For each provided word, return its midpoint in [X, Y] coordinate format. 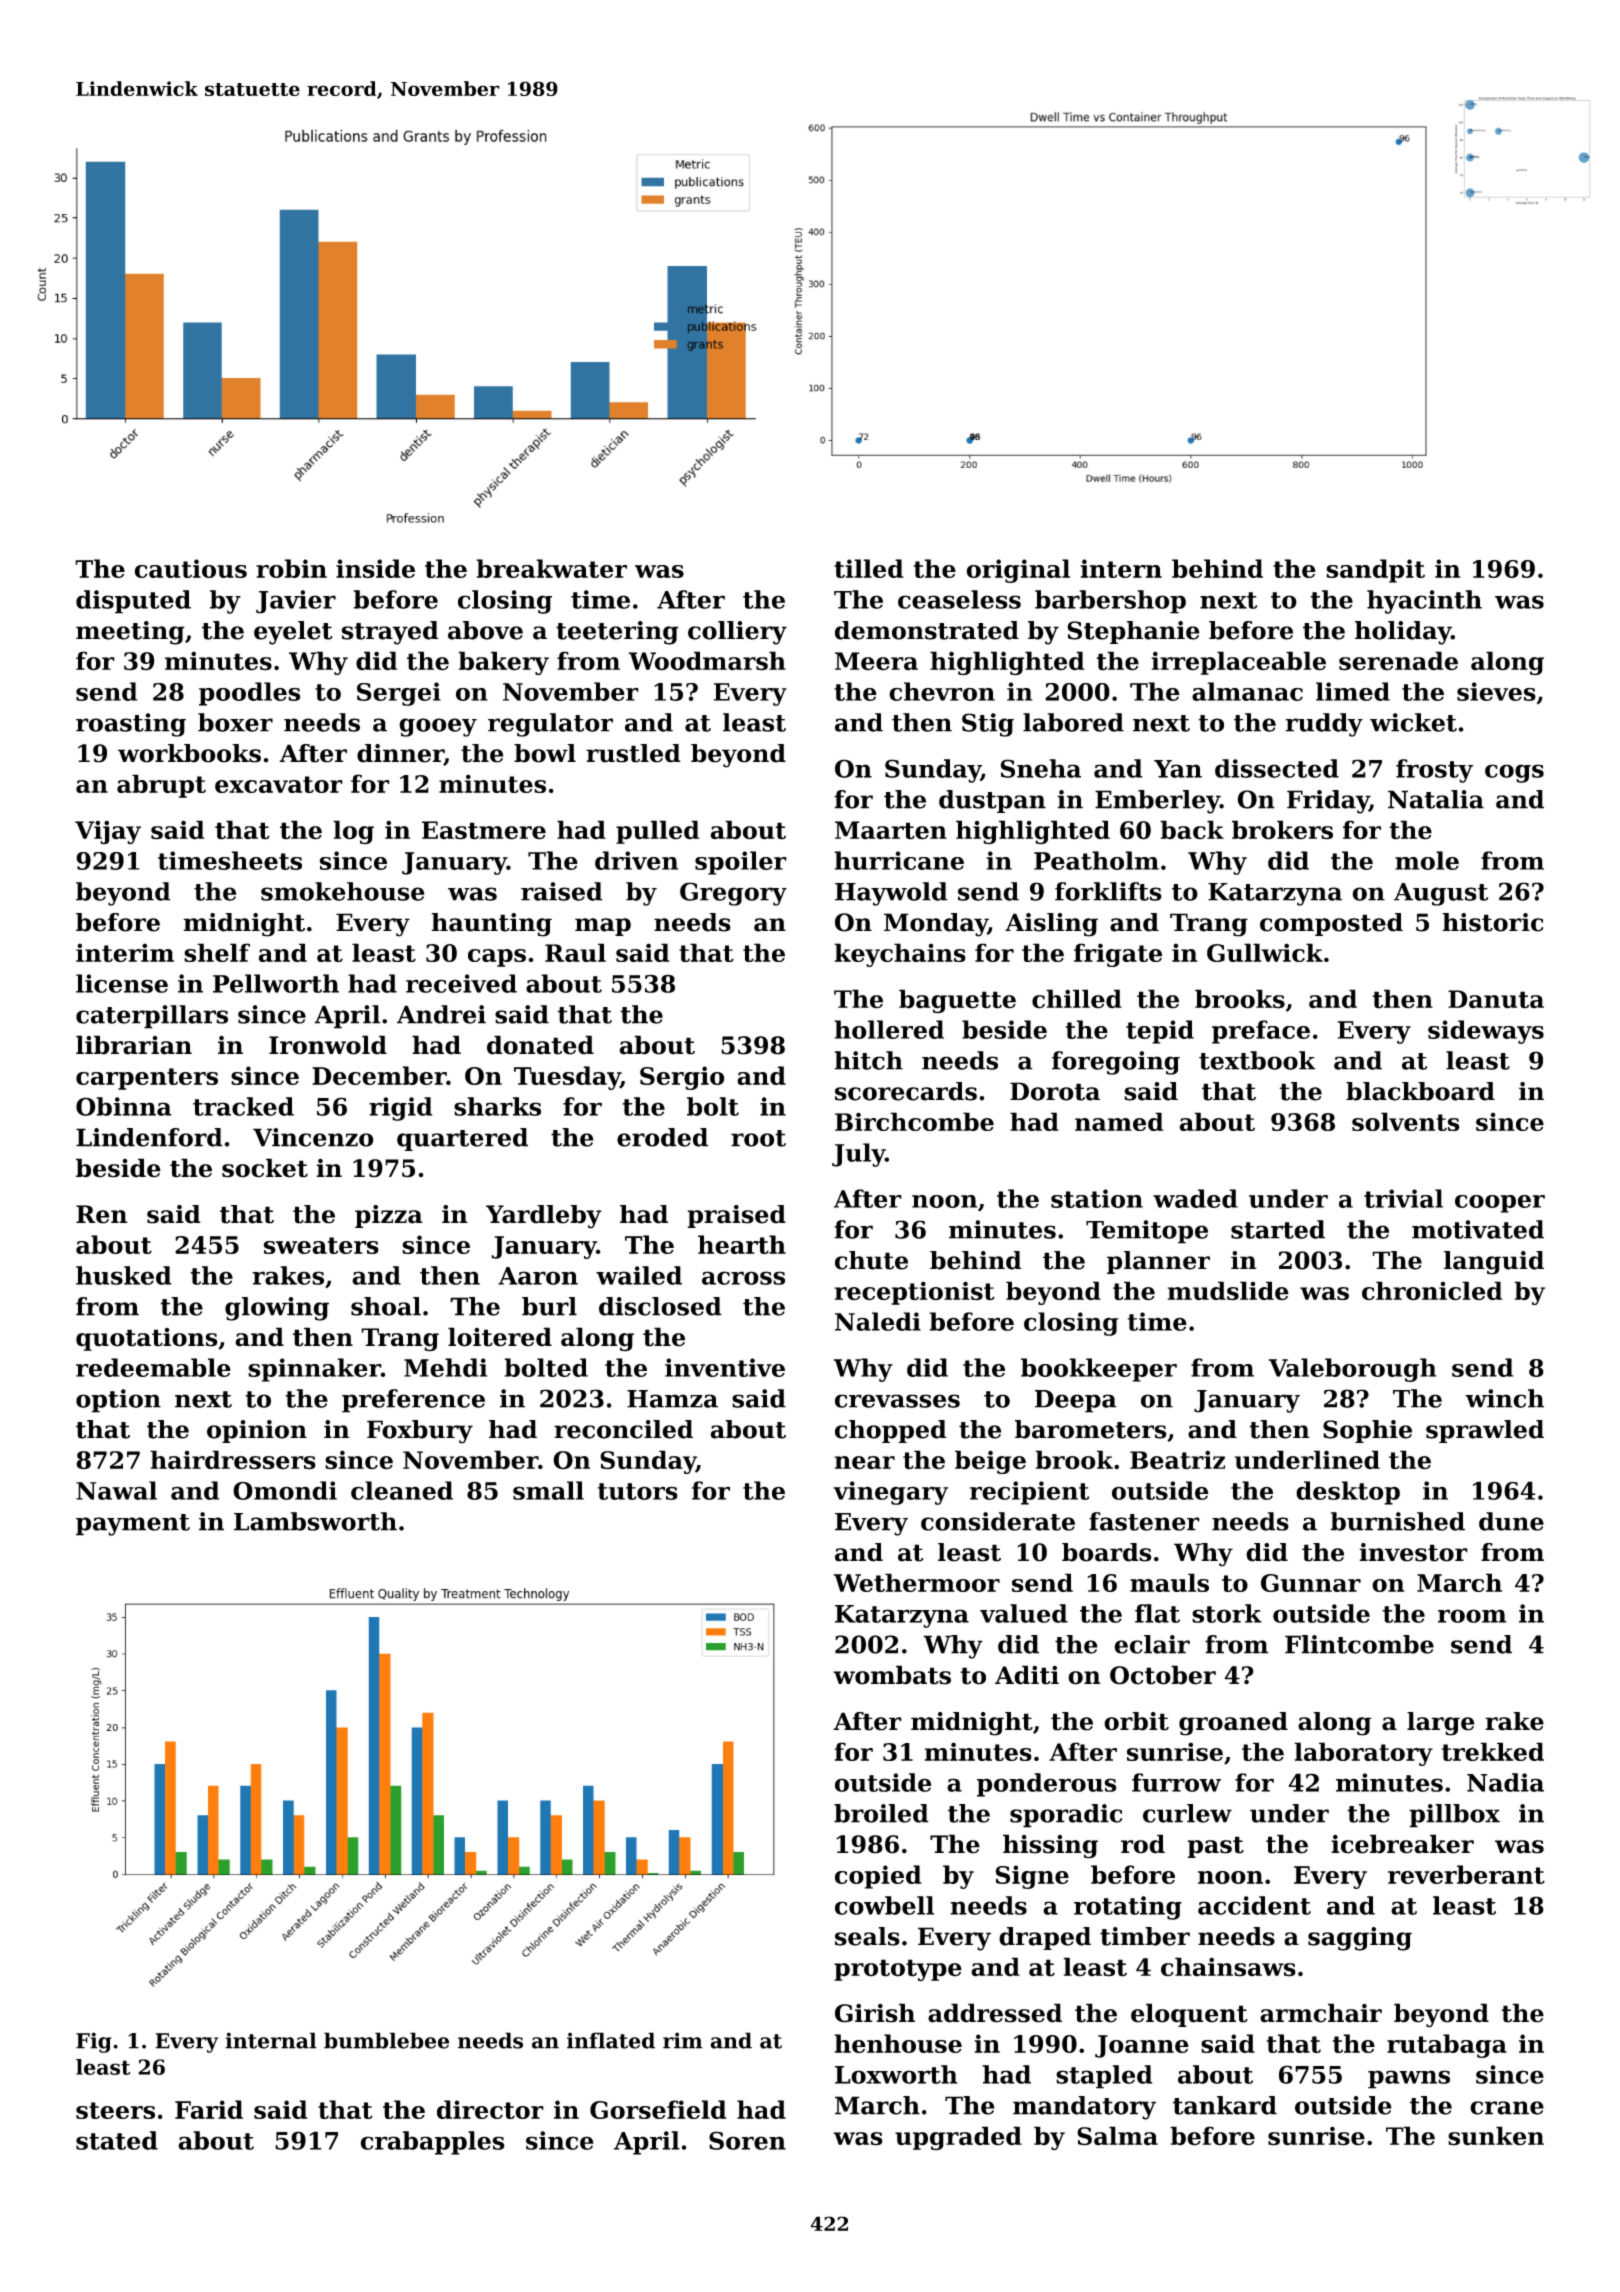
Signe [1032, 1877]
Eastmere [484, 830]
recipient [1029, 1493]
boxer [235, 722]
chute [871, 1260]
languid [1494, 1263]
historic [1493, 922]
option [118, 1401]
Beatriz [1177, 1460]
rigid [401, 1109]
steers [115, 2110]
